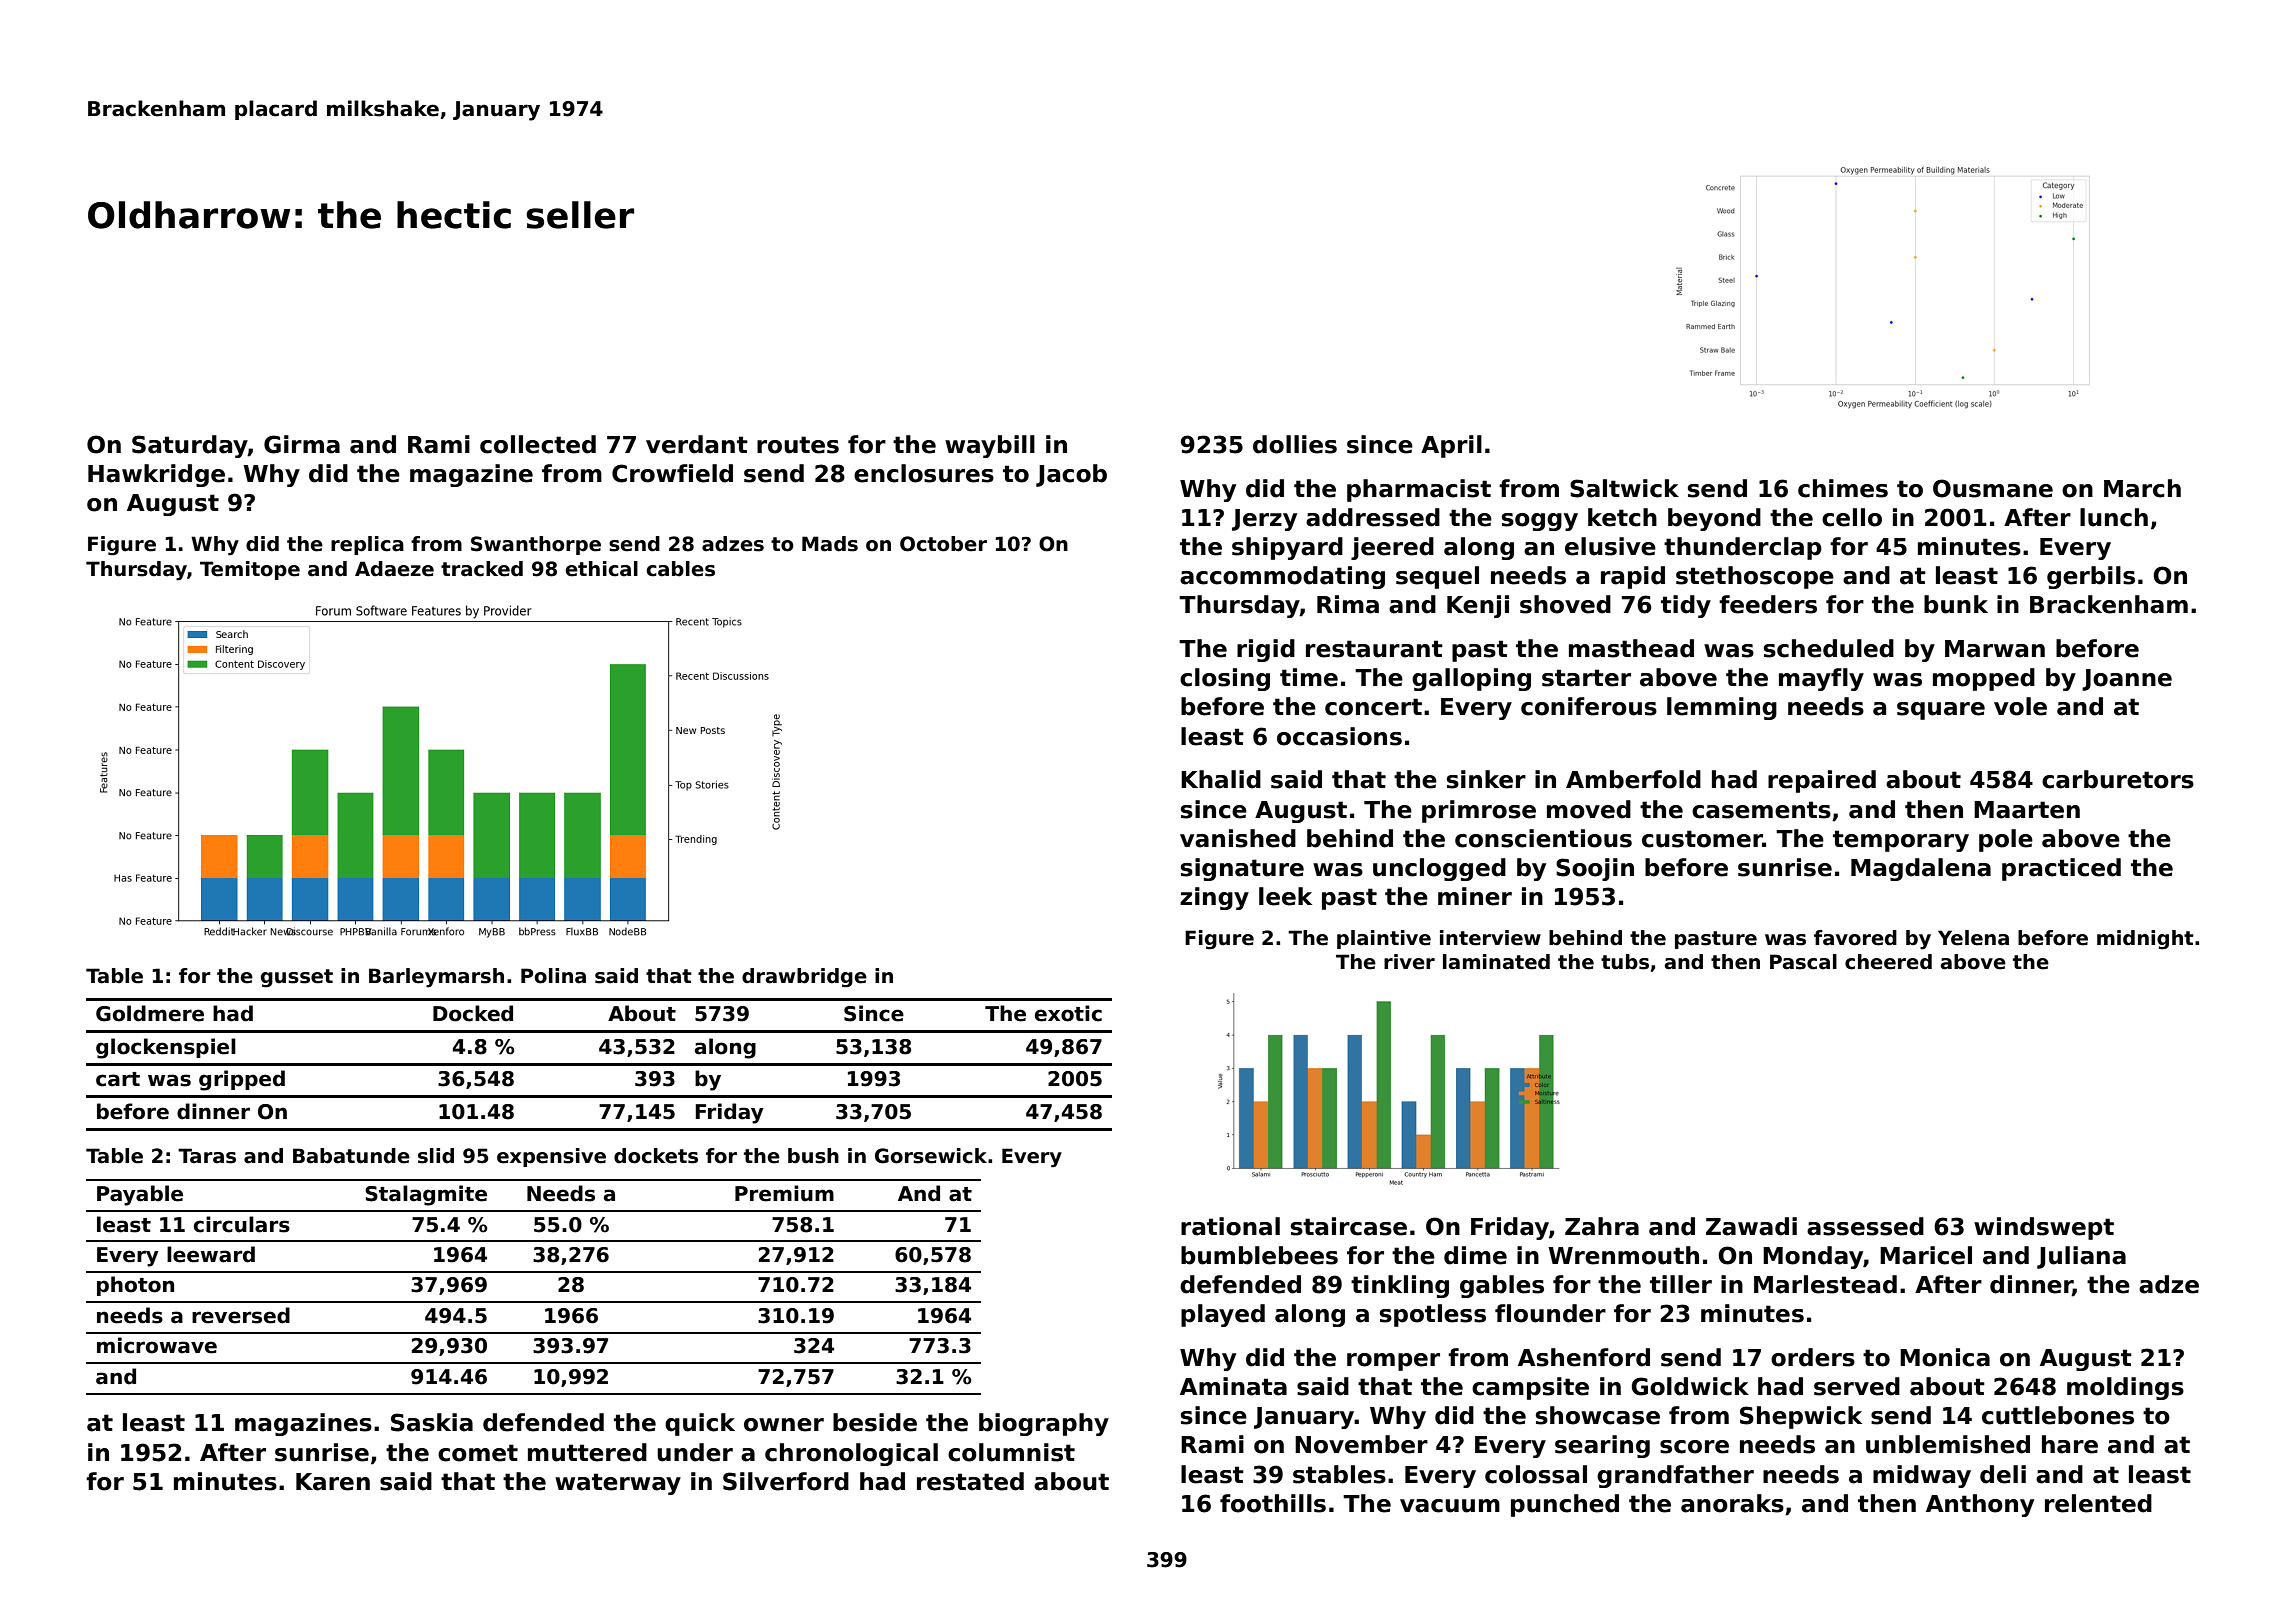  Describe the element at coordinates (1993, 488) in the image. I see `Ousmane` at that location.
